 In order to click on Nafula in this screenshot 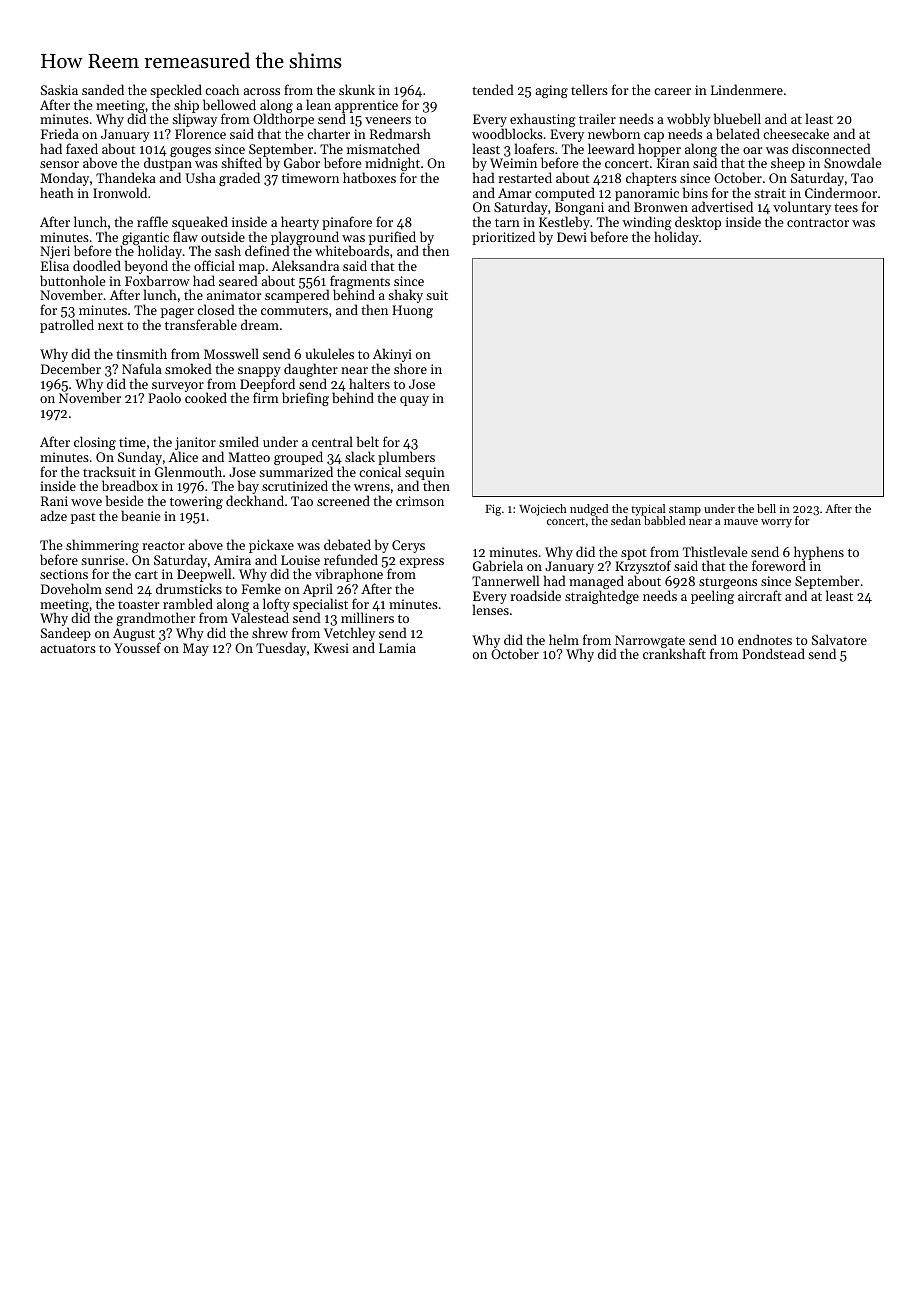, I will do `click(142, 368)`.
